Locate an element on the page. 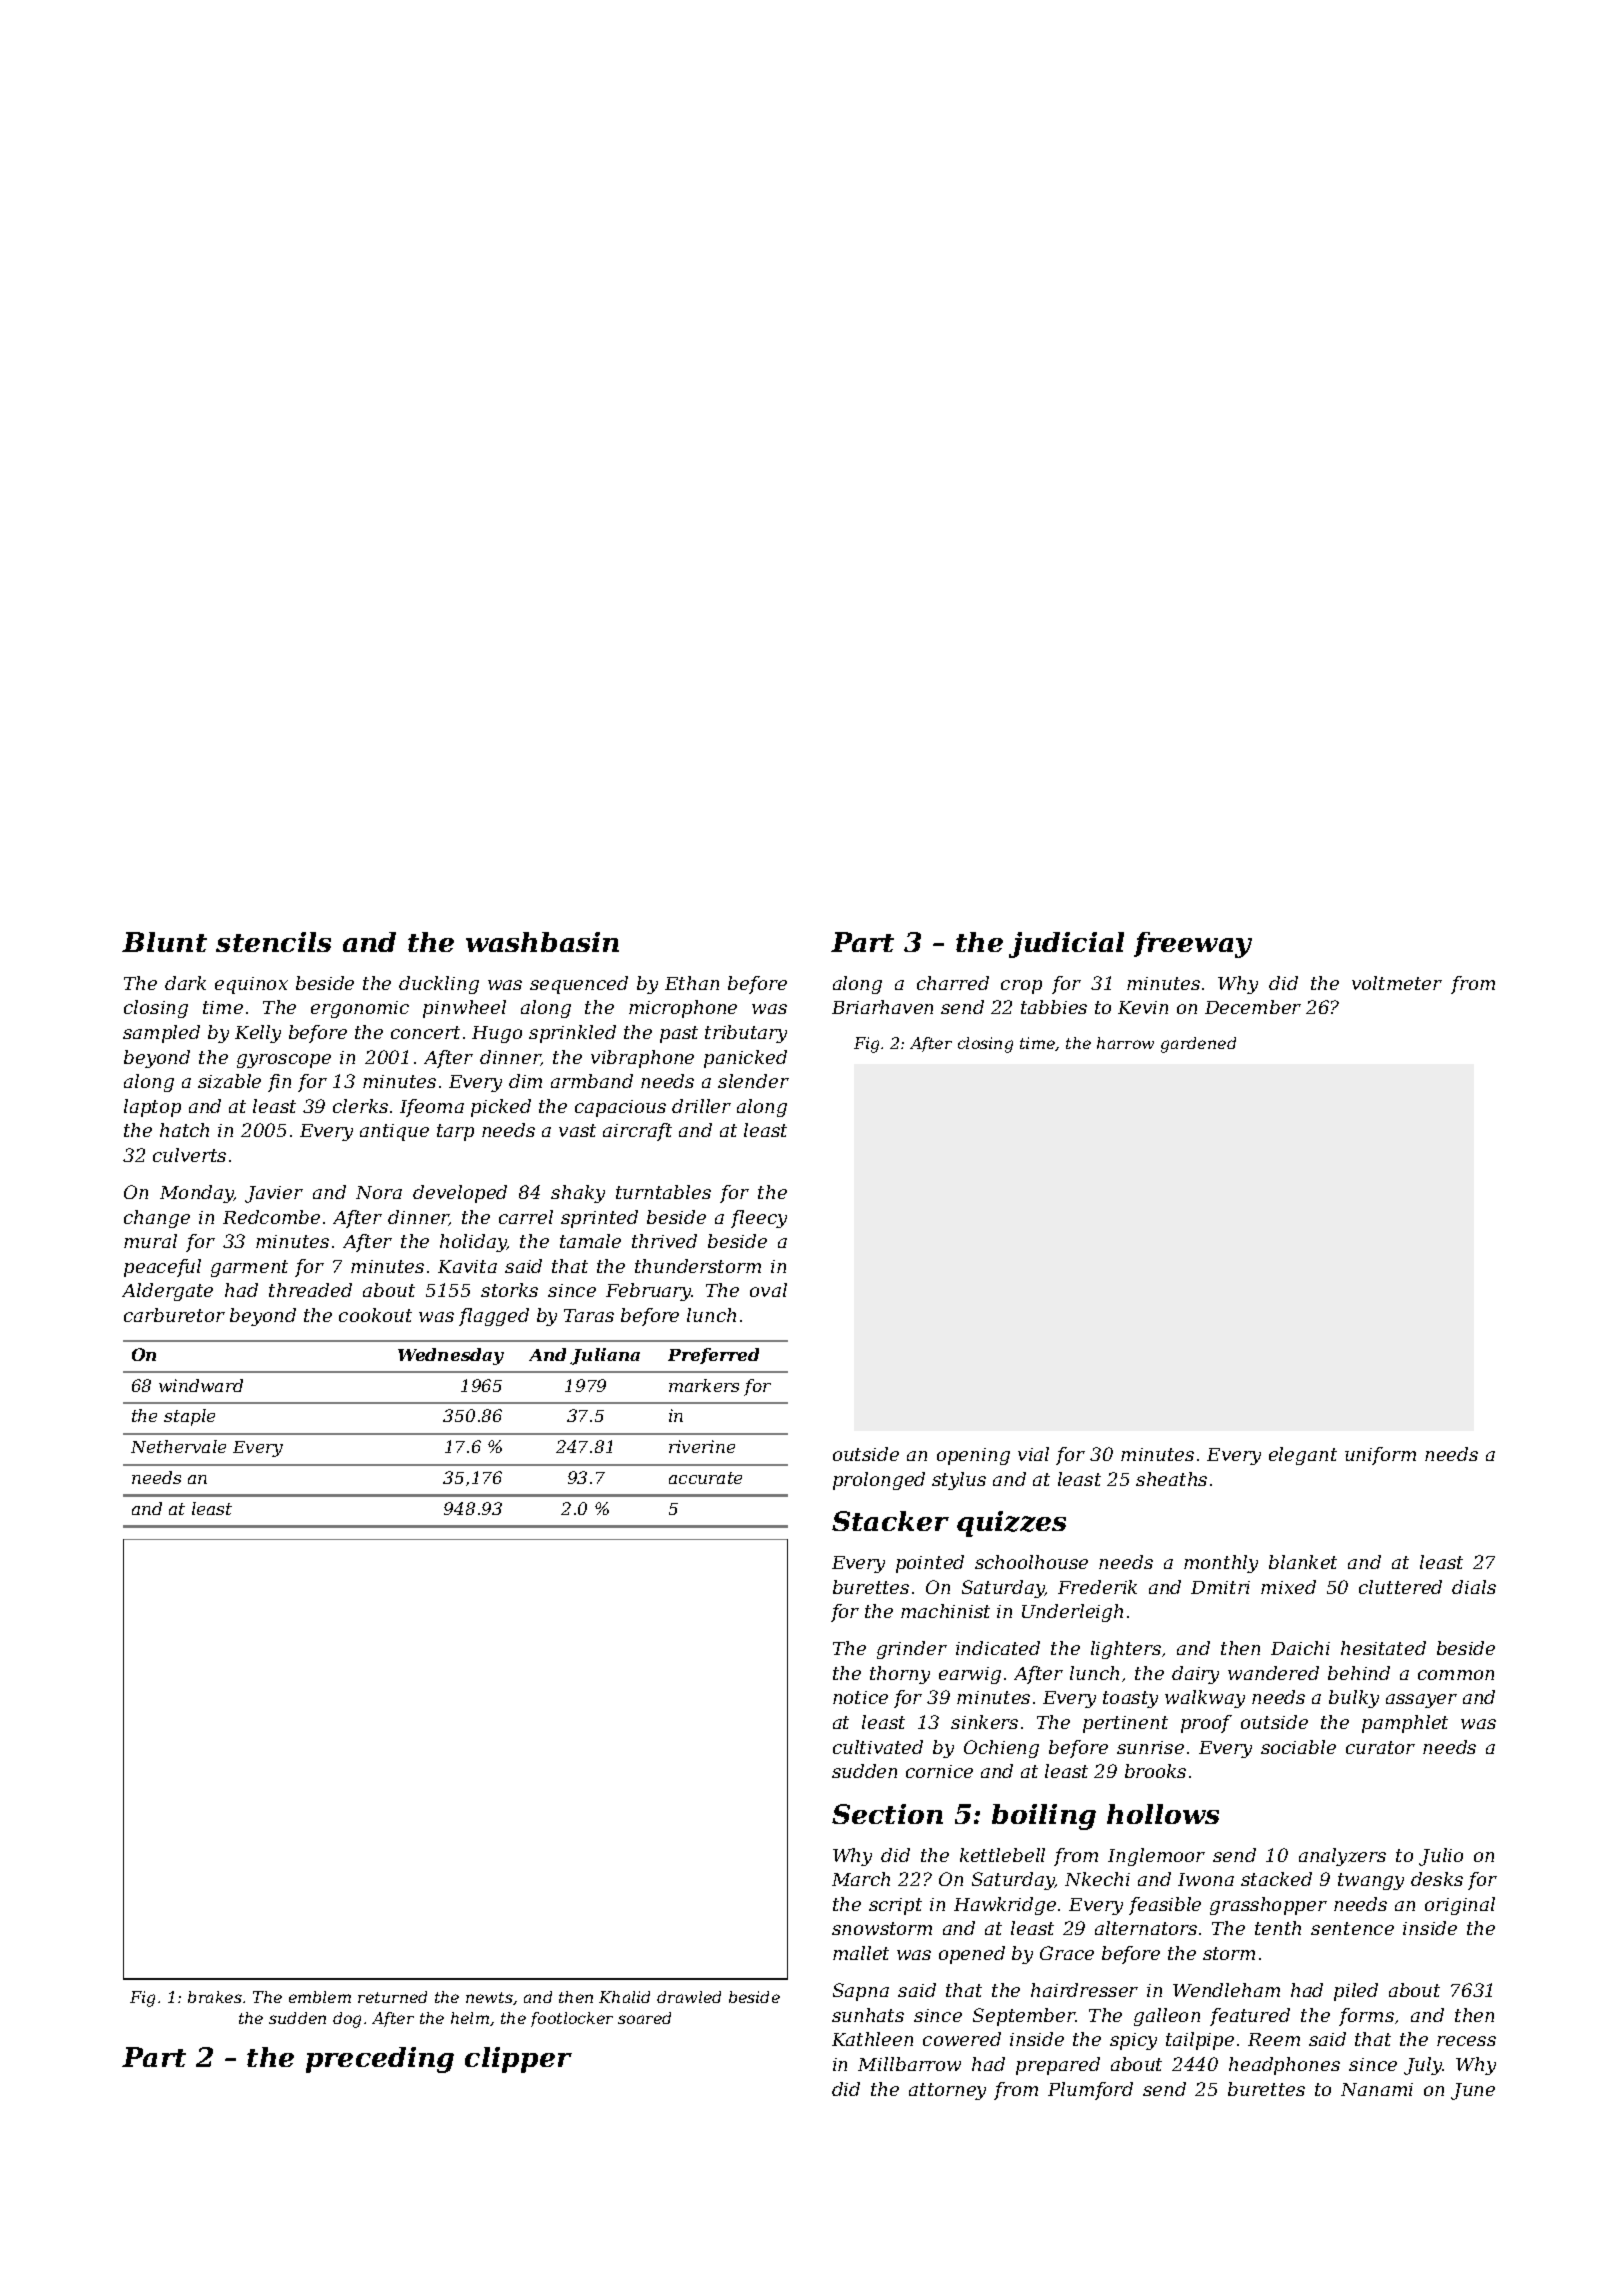  mallet is located at coordinates (861, 1953).
